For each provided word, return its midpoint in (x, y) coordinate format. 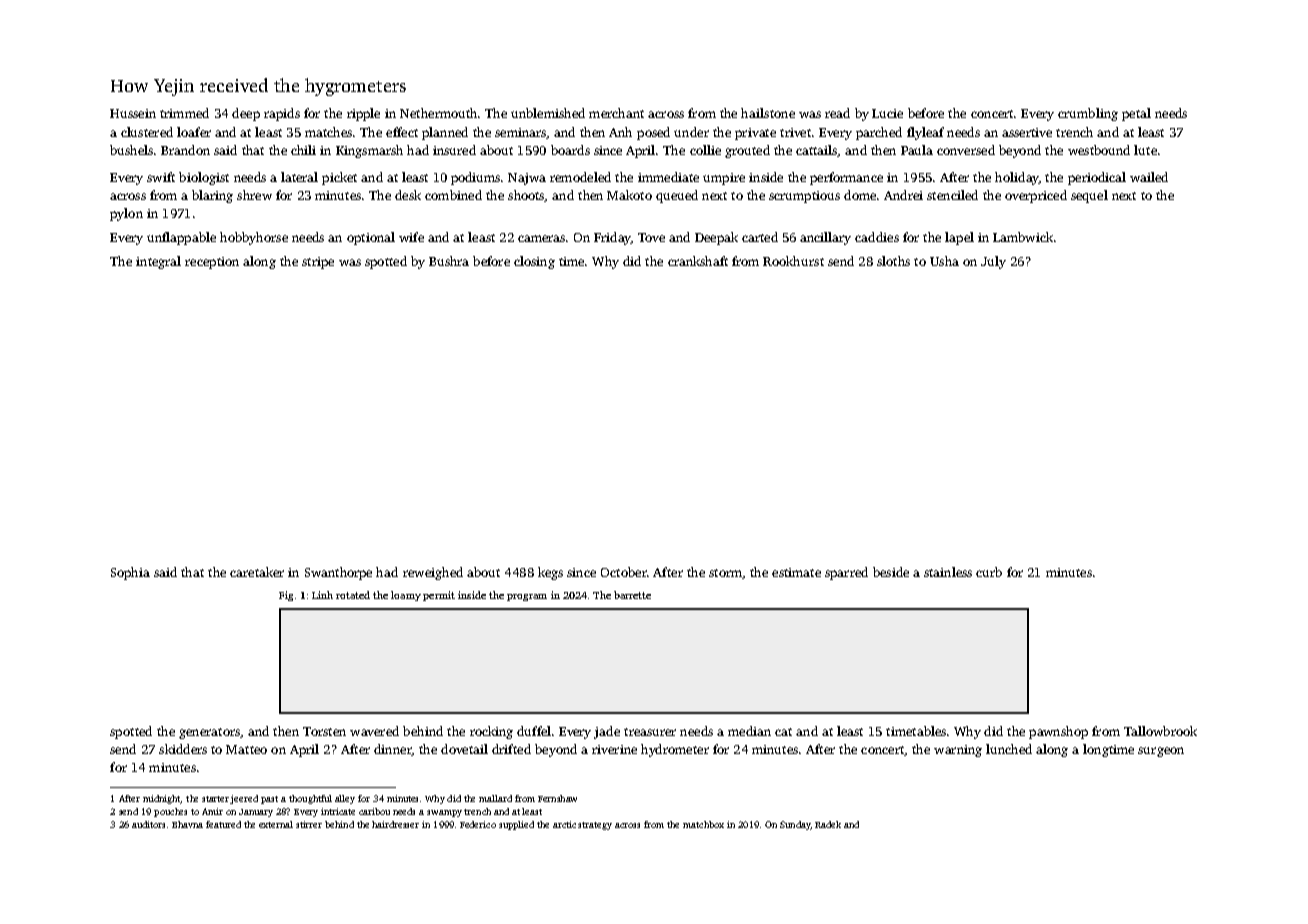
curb (989, 572)
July (993, 262)
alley (345, 799)
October (624, 572)
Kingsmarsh (369, 151)
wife (411, 237)
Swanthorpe (338, 573)
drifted (511, 749)
